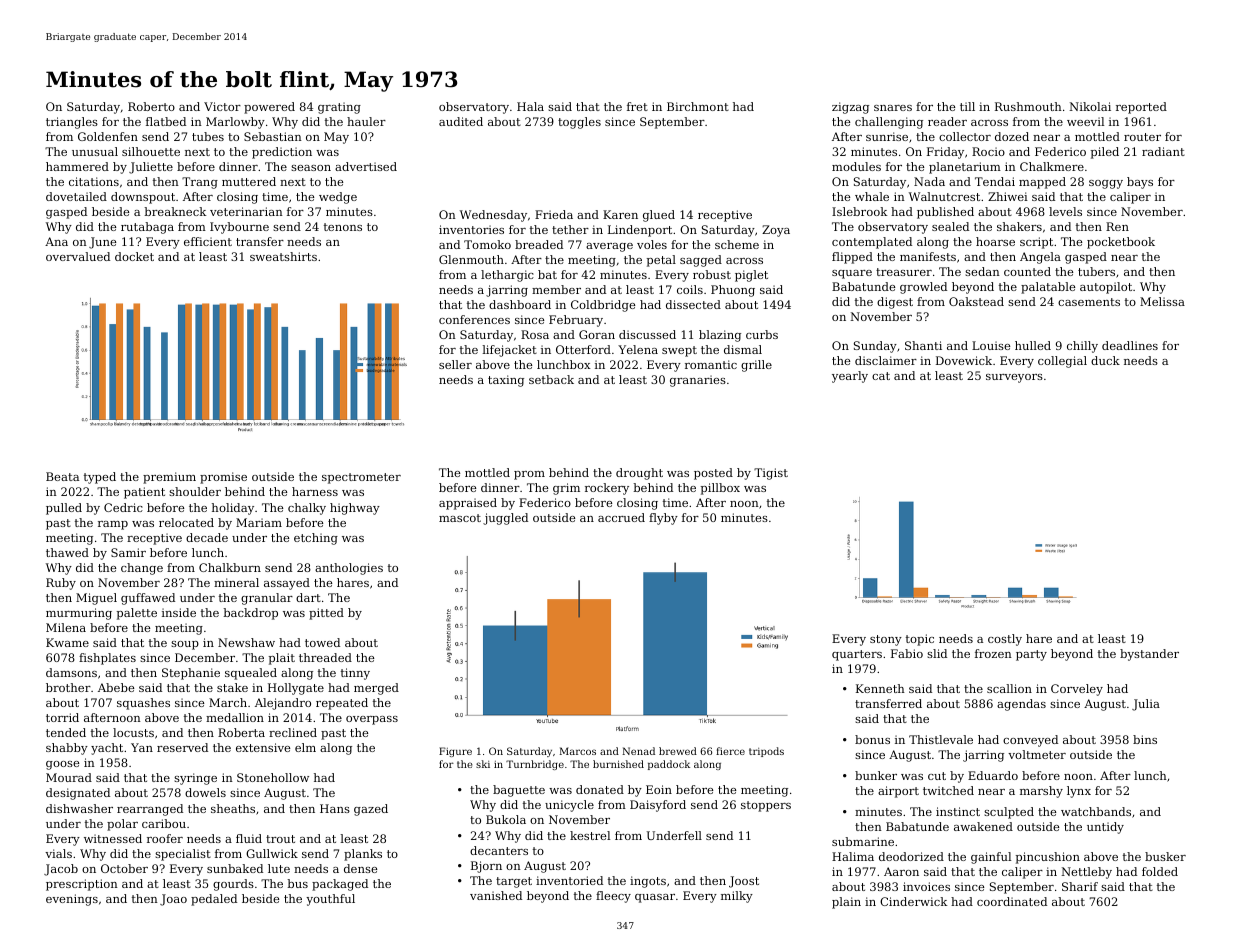 The image size is (1233, 952). What do you see at coordinates (737, 244) in the document?
I see `scheme` at bounding box center [737, 244].
